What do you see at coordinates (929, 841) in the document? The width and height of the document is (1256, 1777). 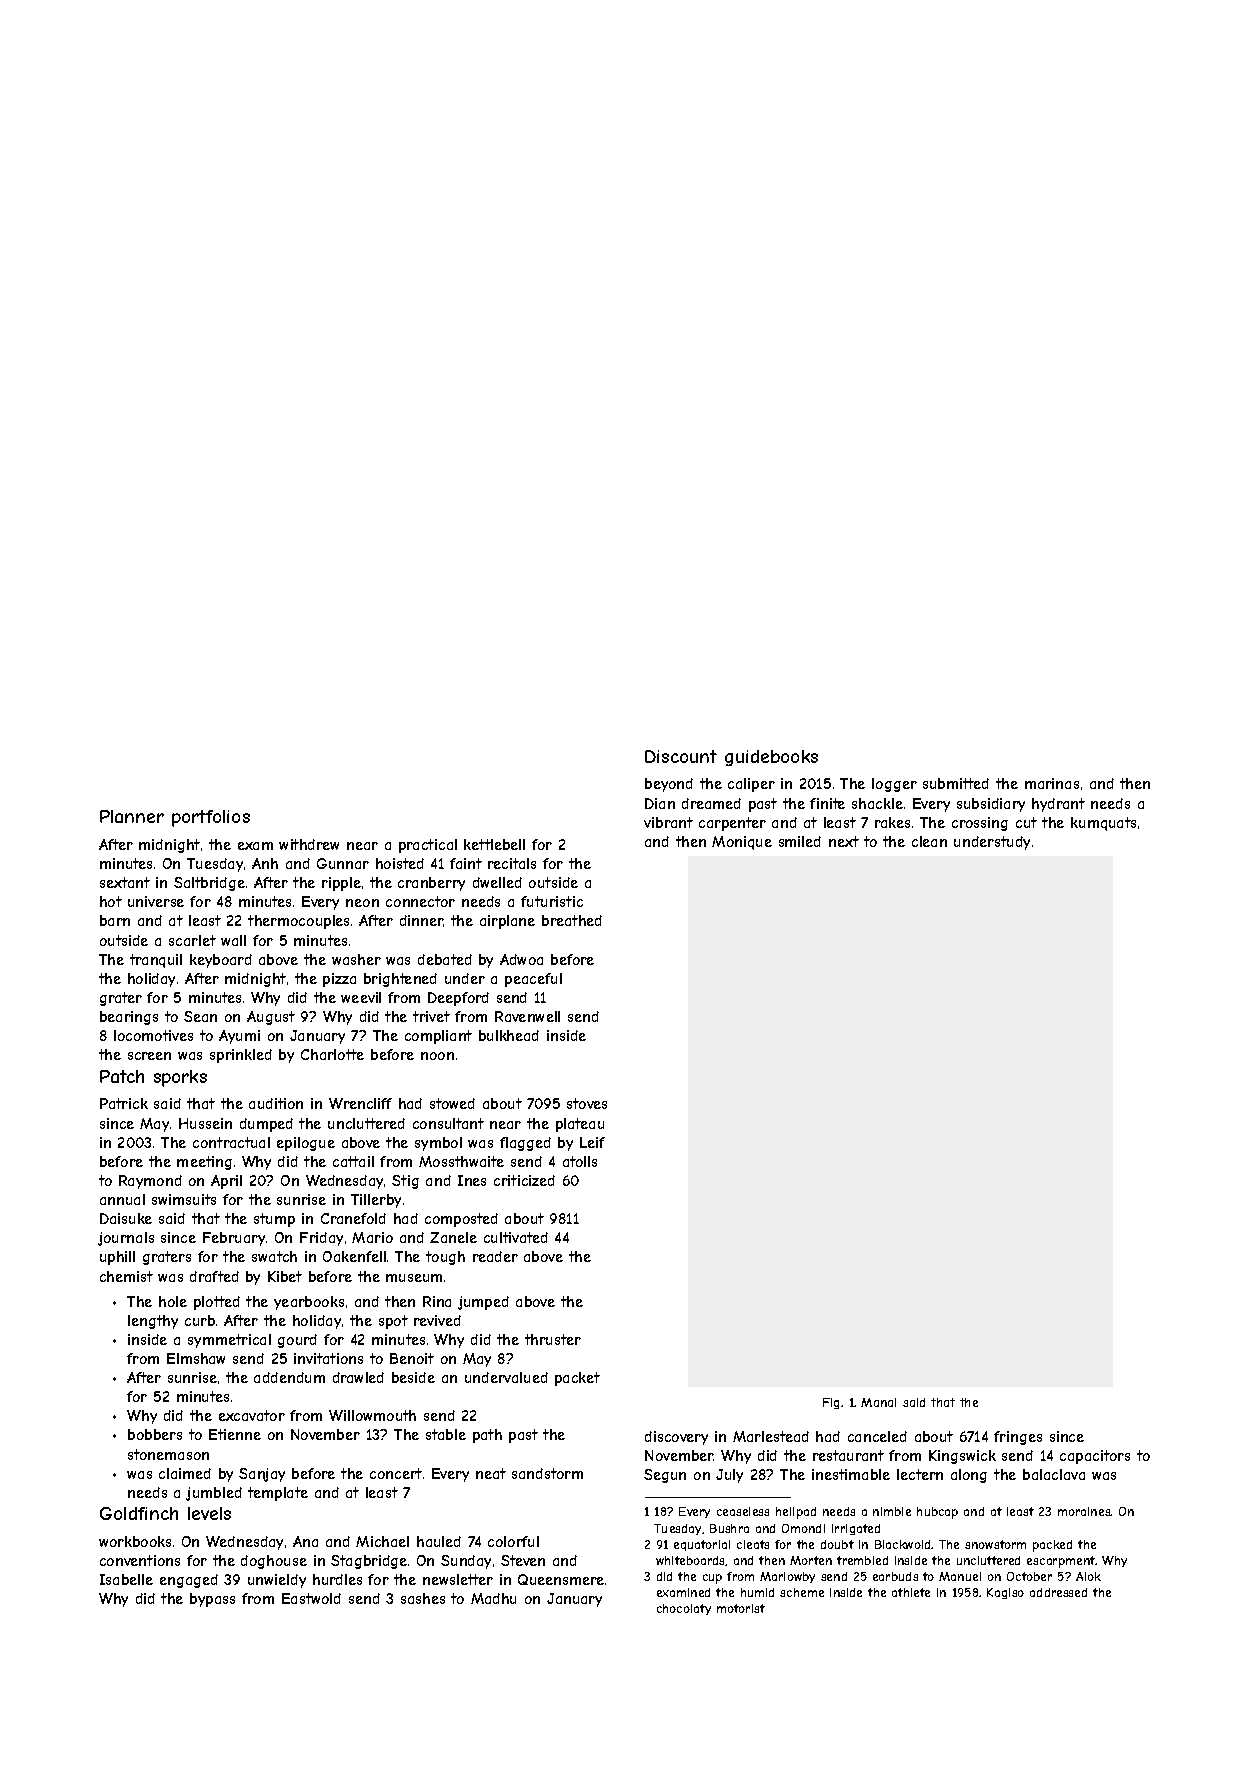 I see `clean` at bounding box center [929, 841].
